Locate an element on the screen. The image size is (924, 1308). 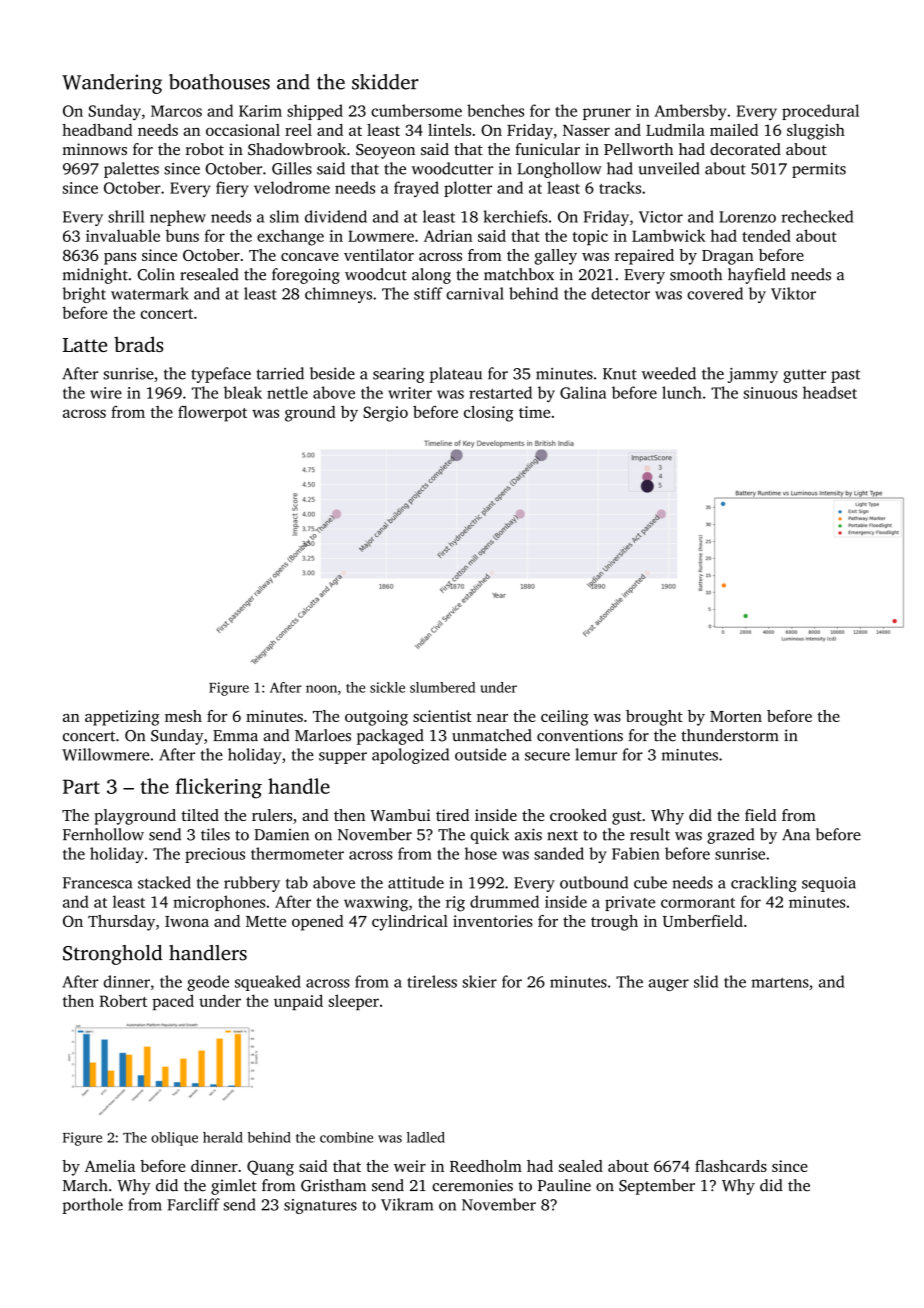
microphones is located at coordinates (219, 903).
